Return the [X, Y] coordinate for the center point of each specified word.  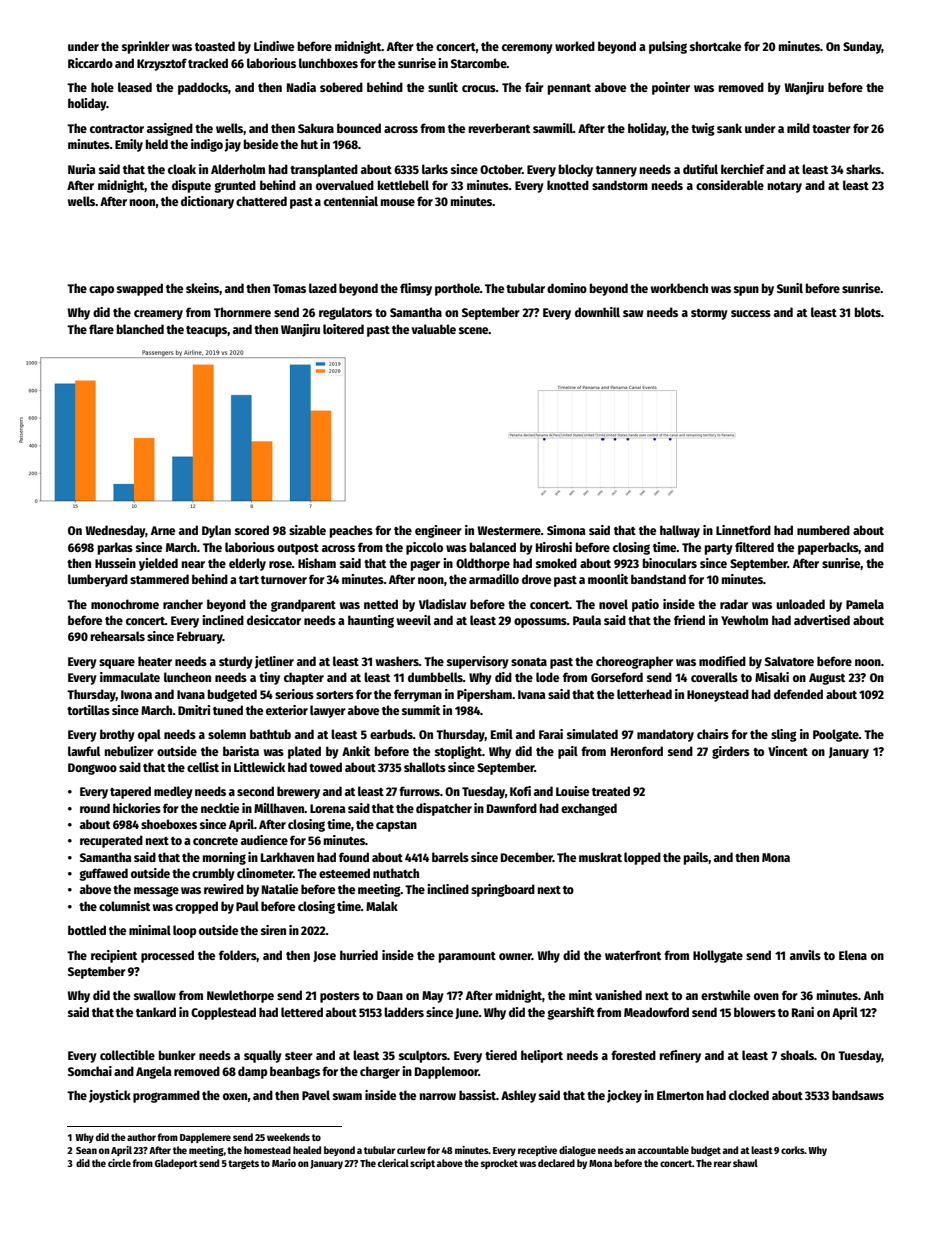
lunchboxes [328, 63]
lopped [642, 858]
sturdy [236, 662]
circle [119, 1163]
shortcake [715, 46]
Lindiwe [274, 46]
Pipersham [484, 695]
